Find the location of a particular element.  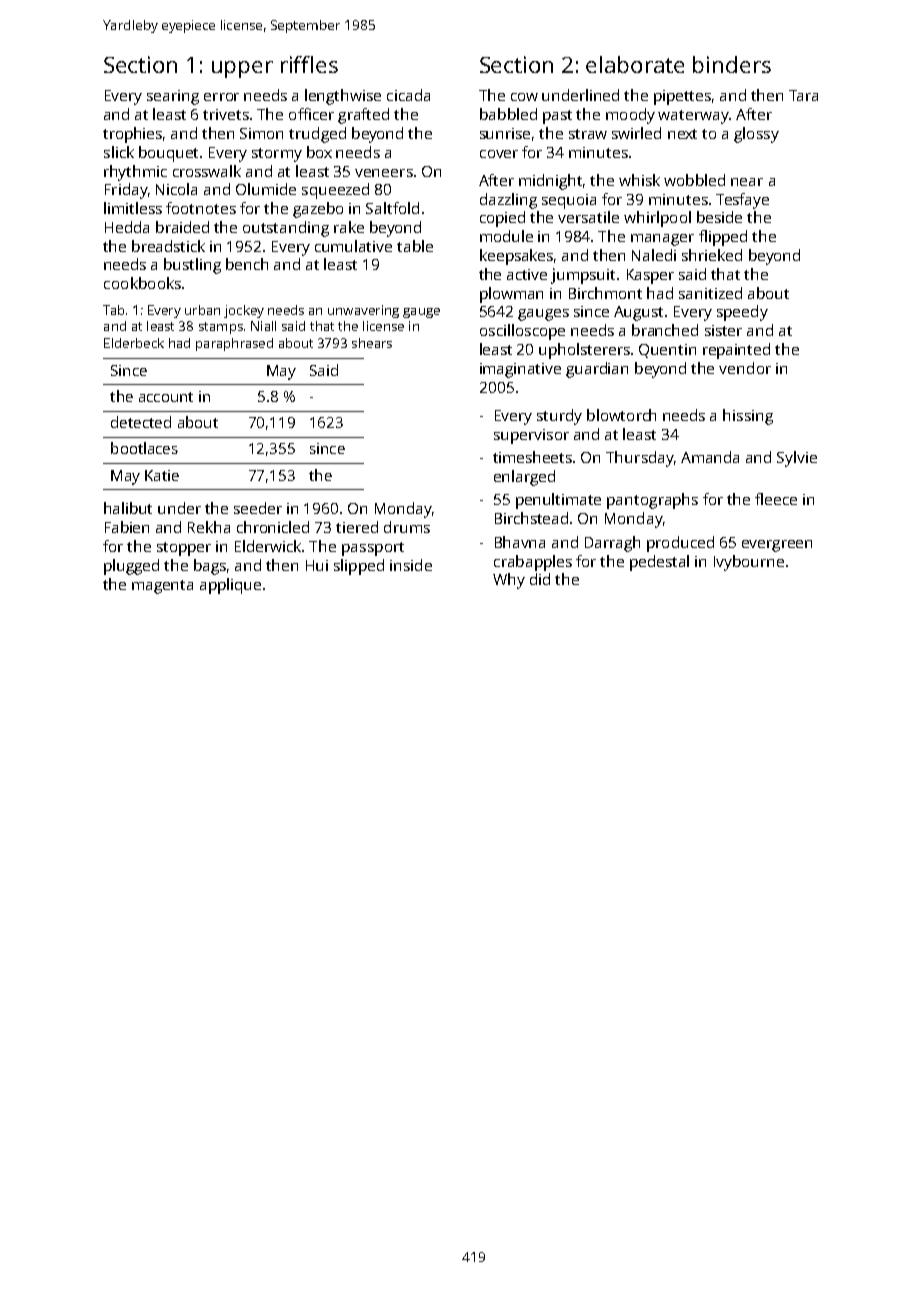

imaginative is located at coordinates (520, 370).
